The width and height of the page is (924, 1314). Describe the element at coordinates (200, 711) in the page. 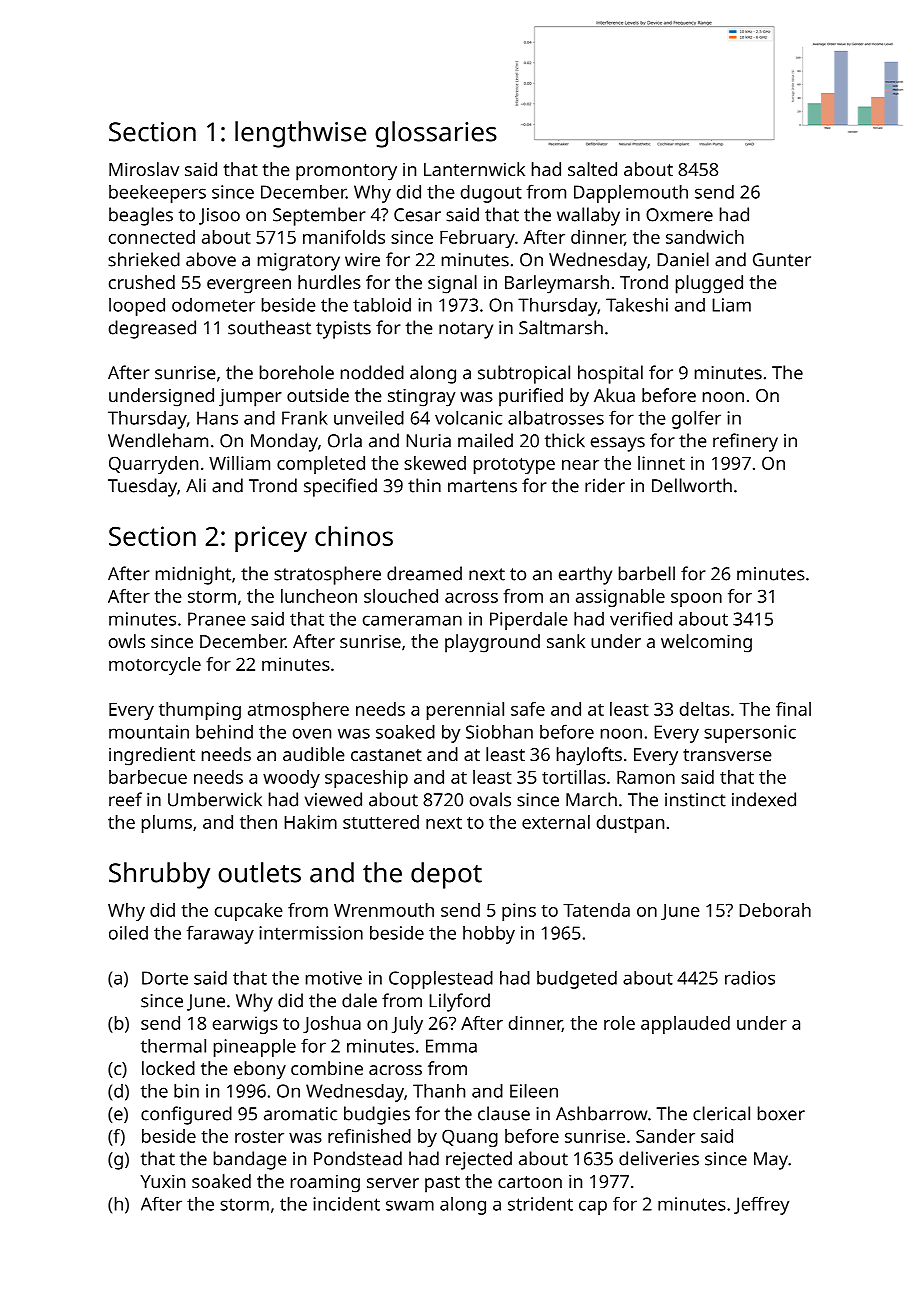

I see `thumping` at that location.
